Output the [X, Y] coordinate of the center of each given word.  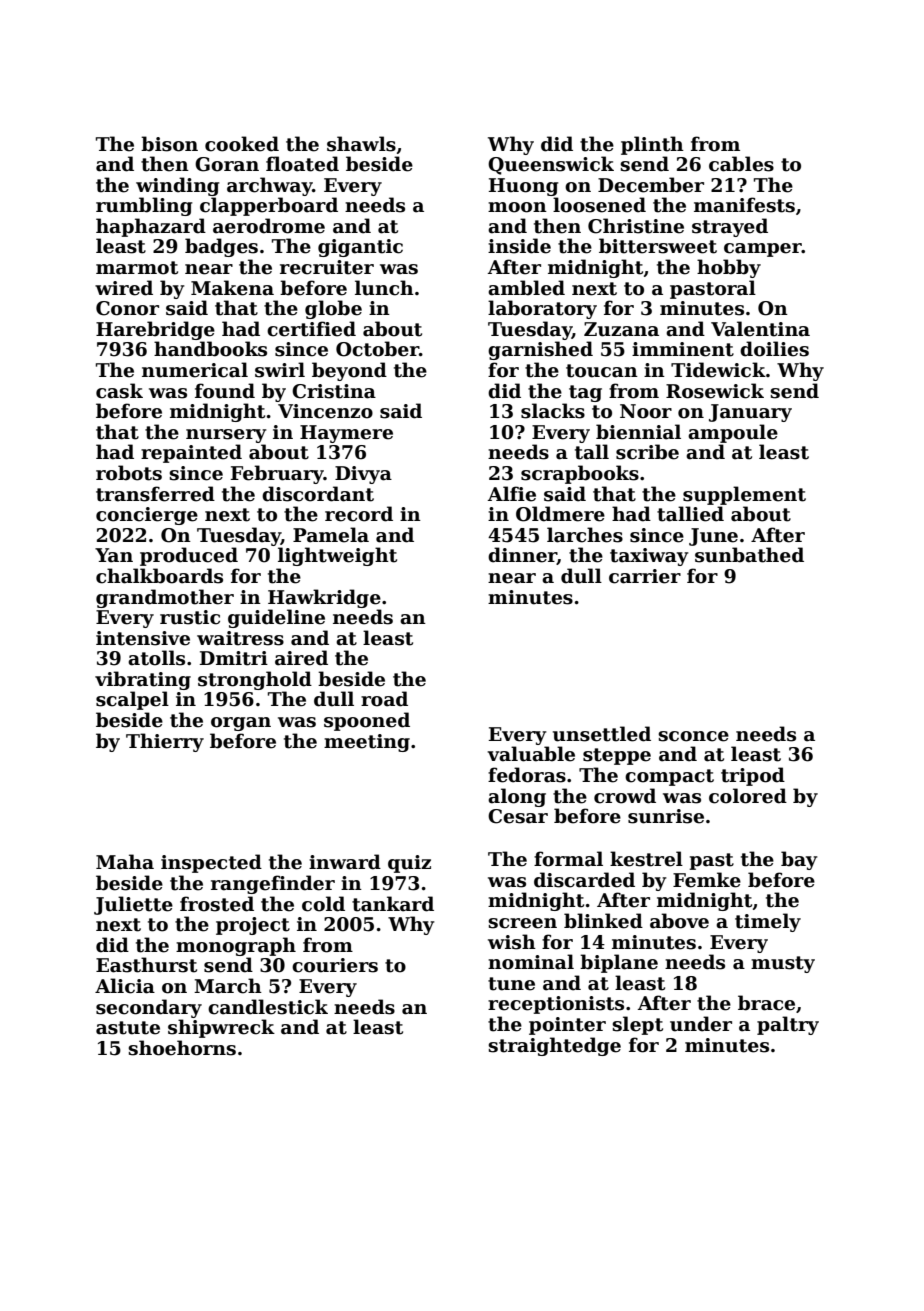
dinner [522, 556]
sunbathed [749, 555]
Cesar [518, 816]
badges [221, 247]
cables [741, 164]
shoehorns [182, 1048]
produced [189, 556]
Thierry [165, 742]
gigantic [360, 248]
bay [799, 860]
